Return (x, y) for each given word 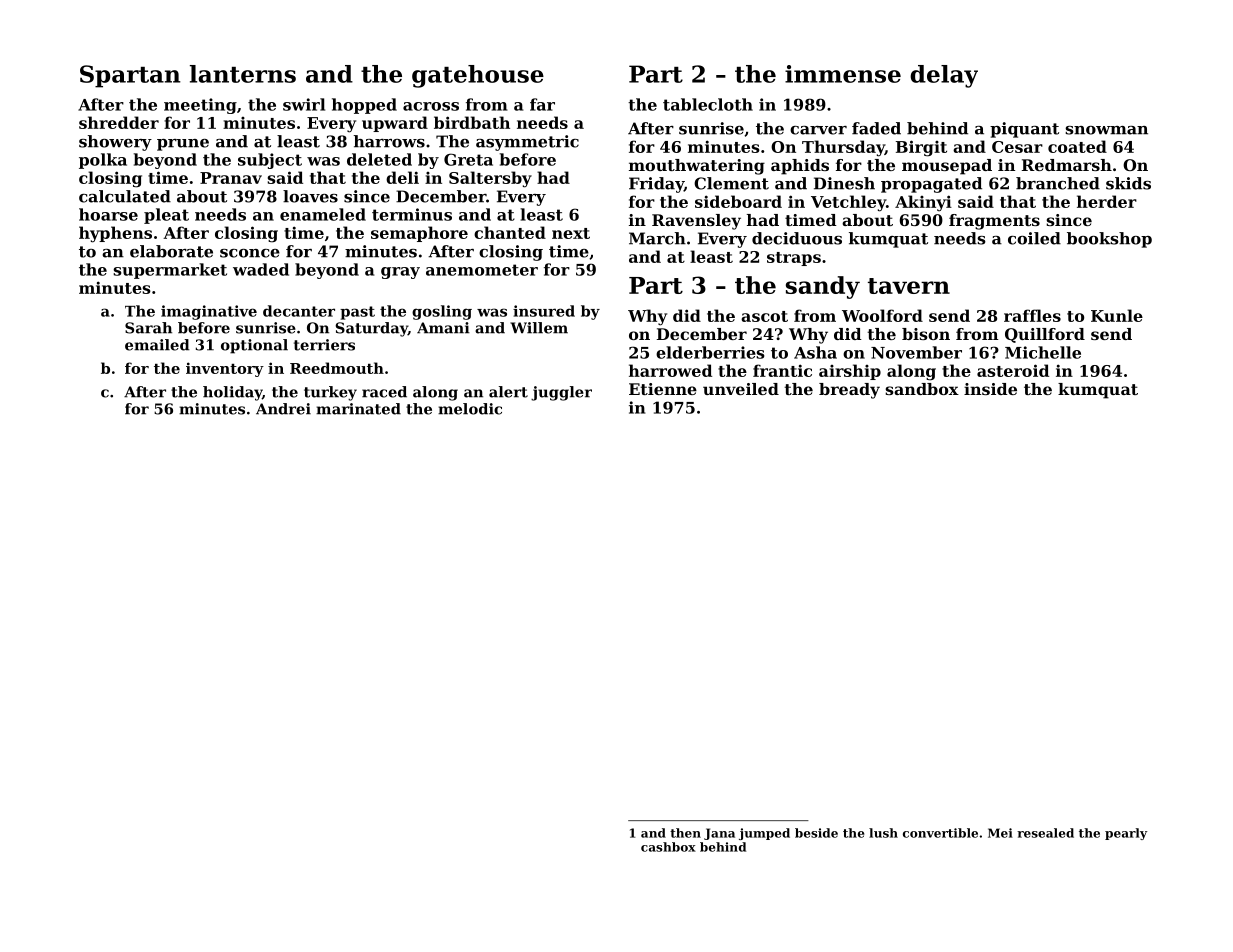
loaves (310, 196)
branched (1058, 183)
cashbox (668, 847)
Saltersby (490, 179)
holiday (232, 393)
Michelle (1043, 352)
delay (944, 76)
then (685, 833)
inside (990, 389)
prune (183, 145)
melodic (470, 409)
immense (843, 74)
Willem (539, 328)
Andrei (283, 409)
